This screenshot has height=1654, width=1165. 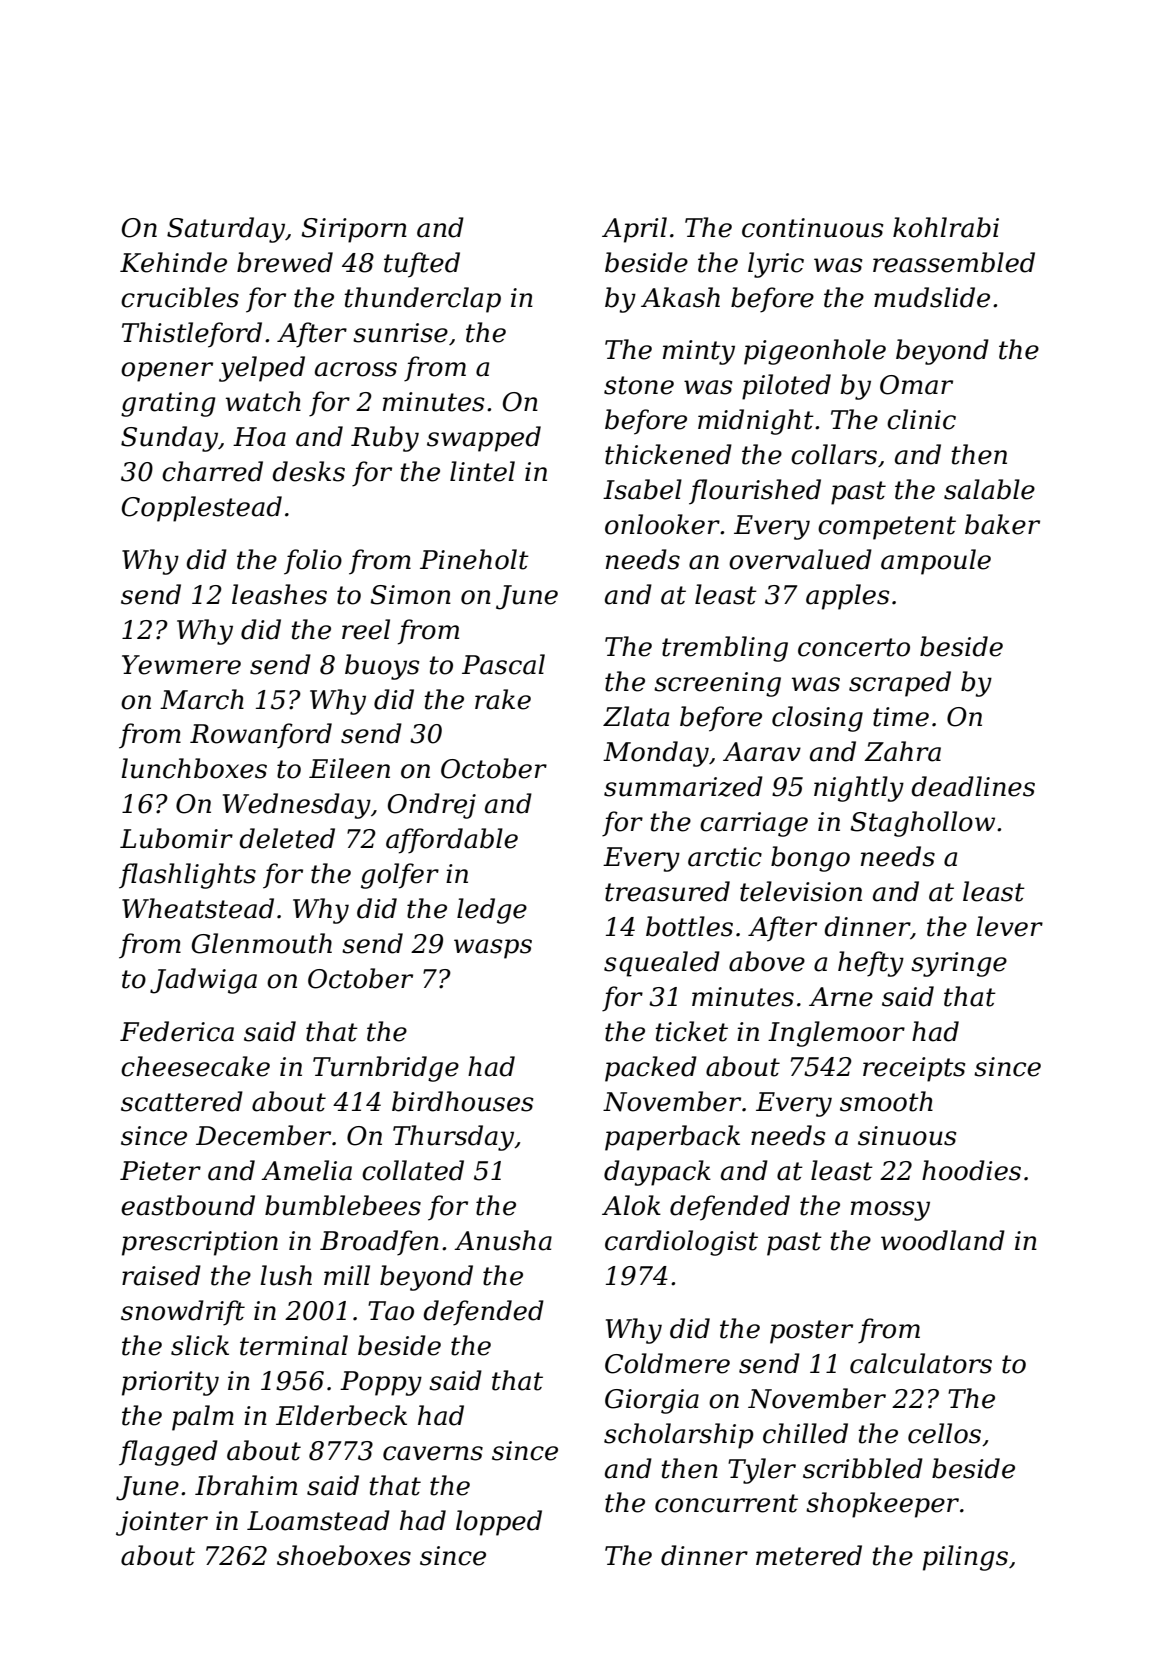 I want to click on reassembled, so click(x=954, y=262).
